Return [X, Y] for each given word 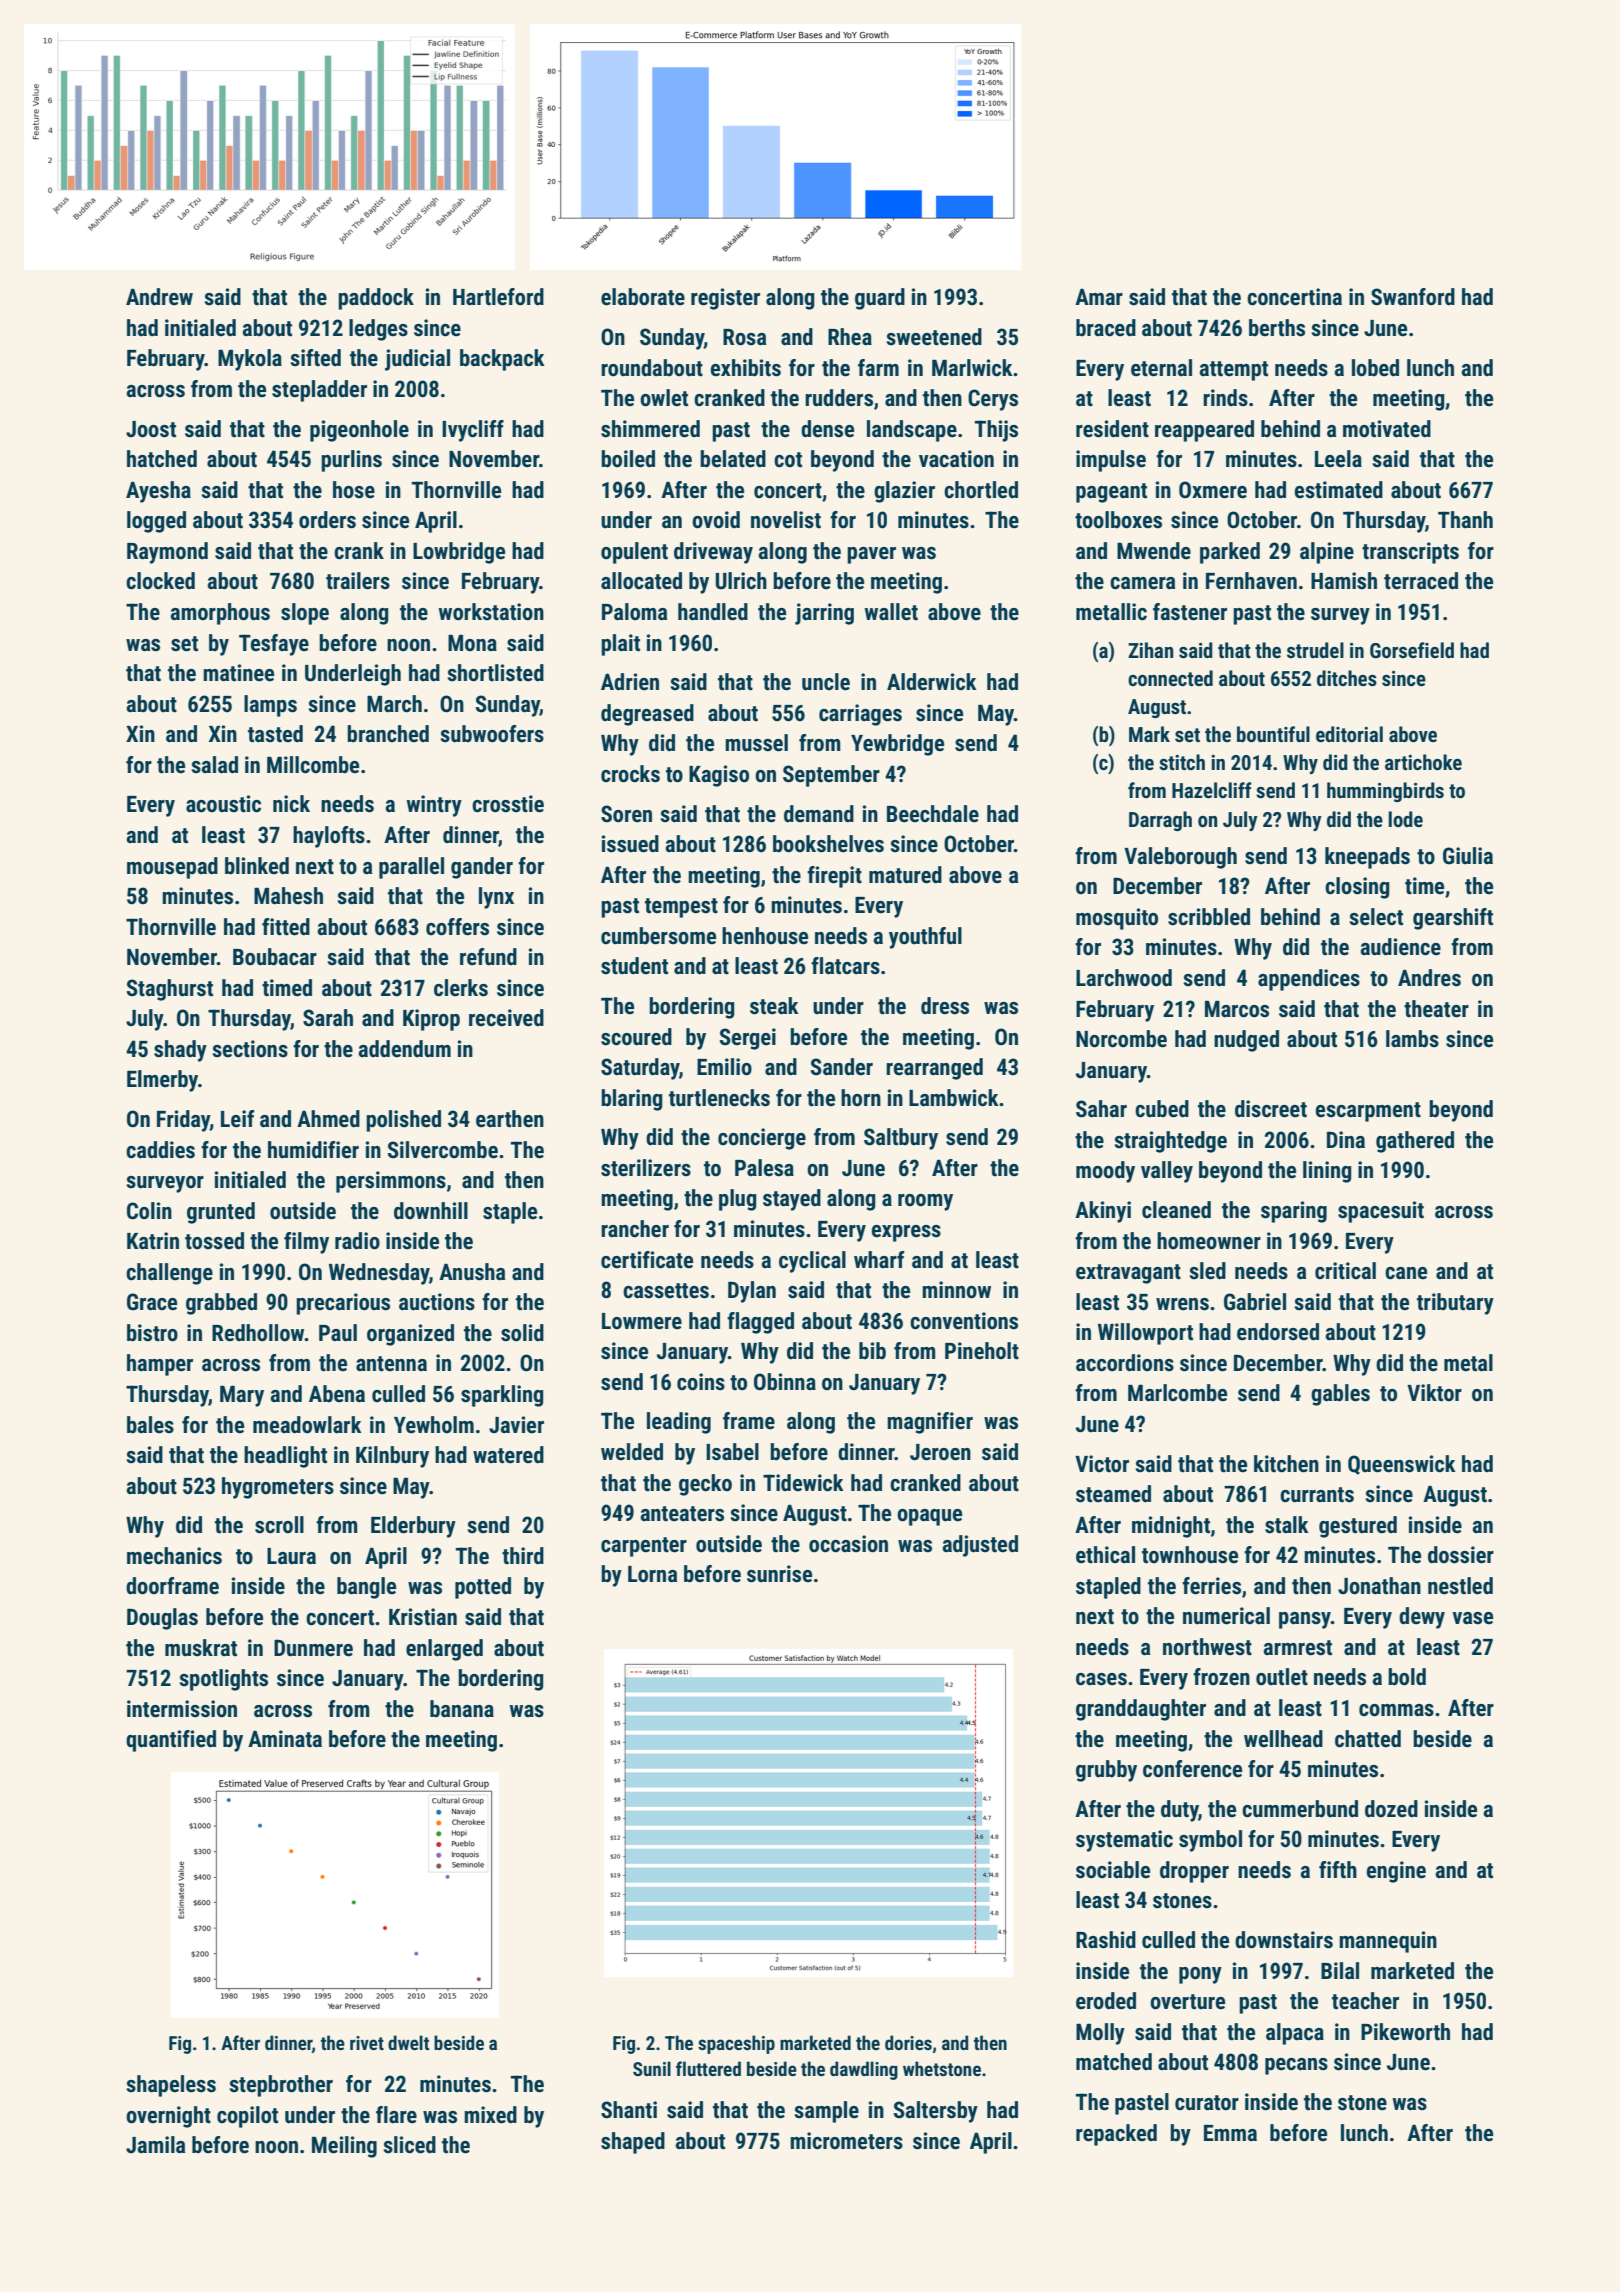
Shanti [629, 2110]
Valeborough [1180, 858]
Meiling [344, 2147]
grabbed [221, 1304]
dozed [1391, 1809]
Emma [1230, 2132]
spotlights [224, 1680]
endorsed [1278, 1332]
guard [880, 299]
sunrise [779, 1574]
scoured [636, 1037]
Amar [1099, 296]
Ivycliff [473, 431]
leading [679, 1423]
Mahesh [288, 896]
